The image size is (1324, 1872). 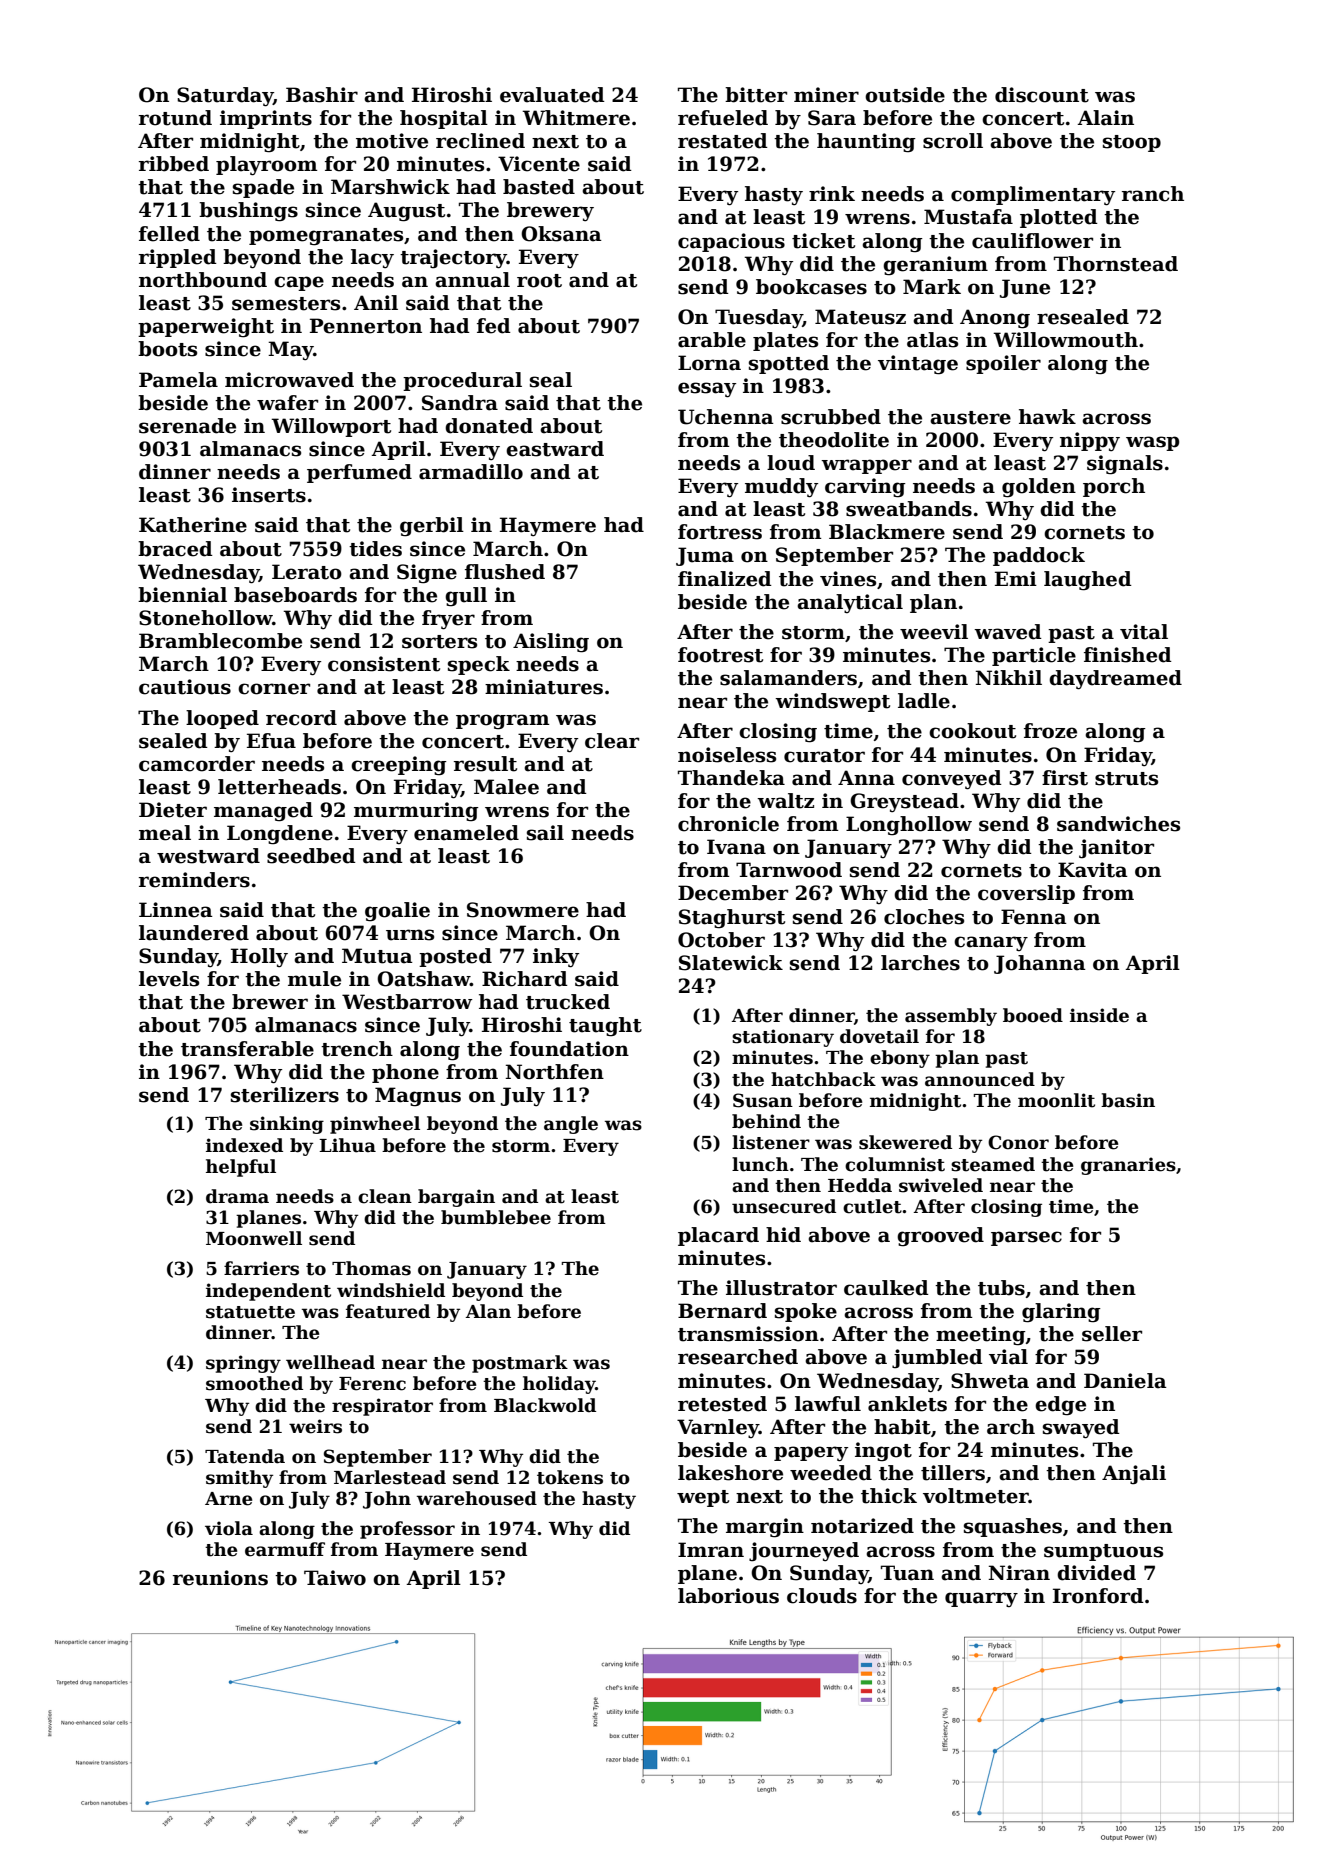 What do you see at coordinates (551, 643) in the page?
I see `Aisling` at bounding box center [551, 643].
